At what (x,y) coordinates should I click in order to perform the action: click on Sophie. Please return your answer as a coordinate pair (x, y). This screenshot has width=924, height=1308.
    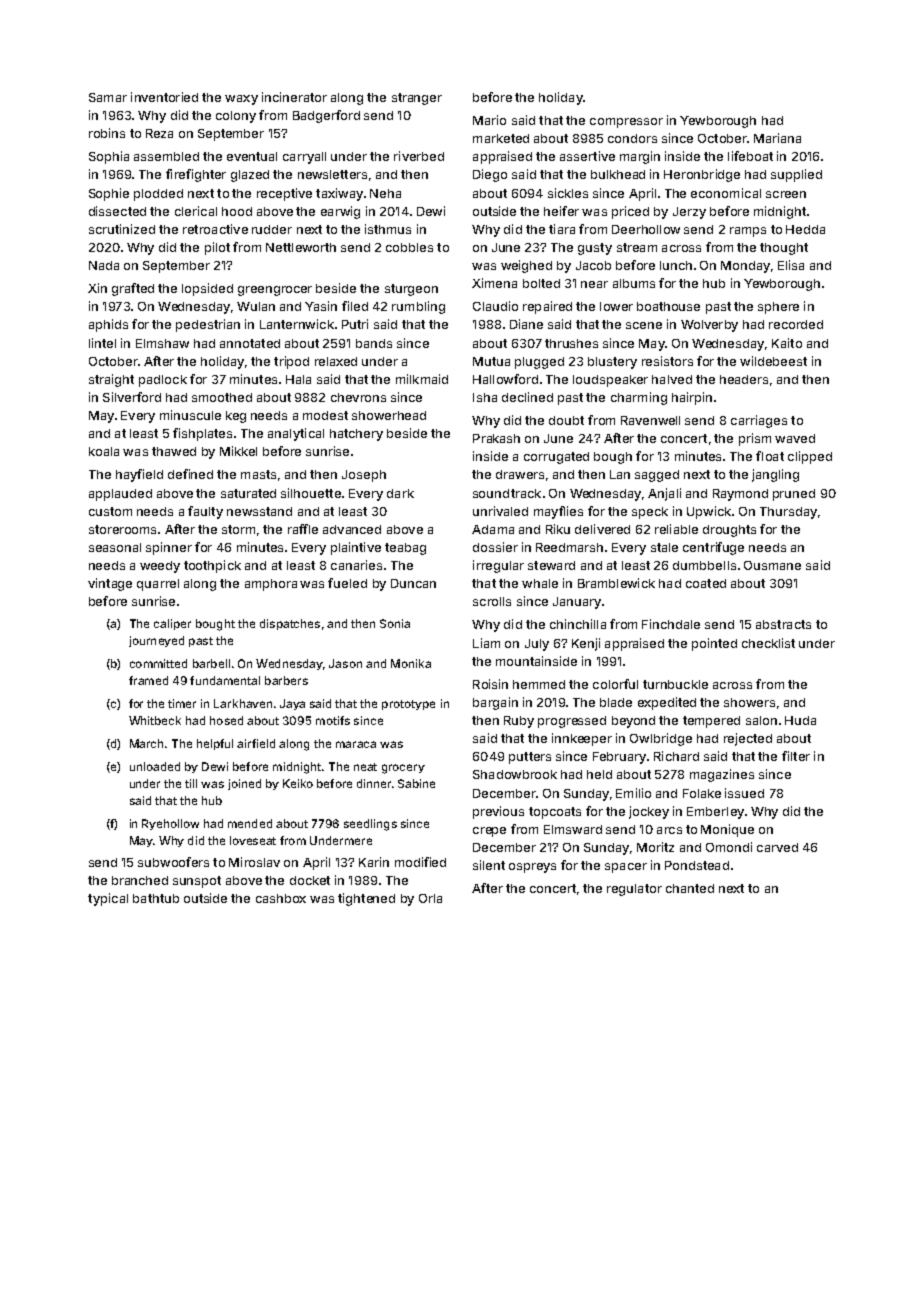
    Looking at the image, I should click on (109, 194).
